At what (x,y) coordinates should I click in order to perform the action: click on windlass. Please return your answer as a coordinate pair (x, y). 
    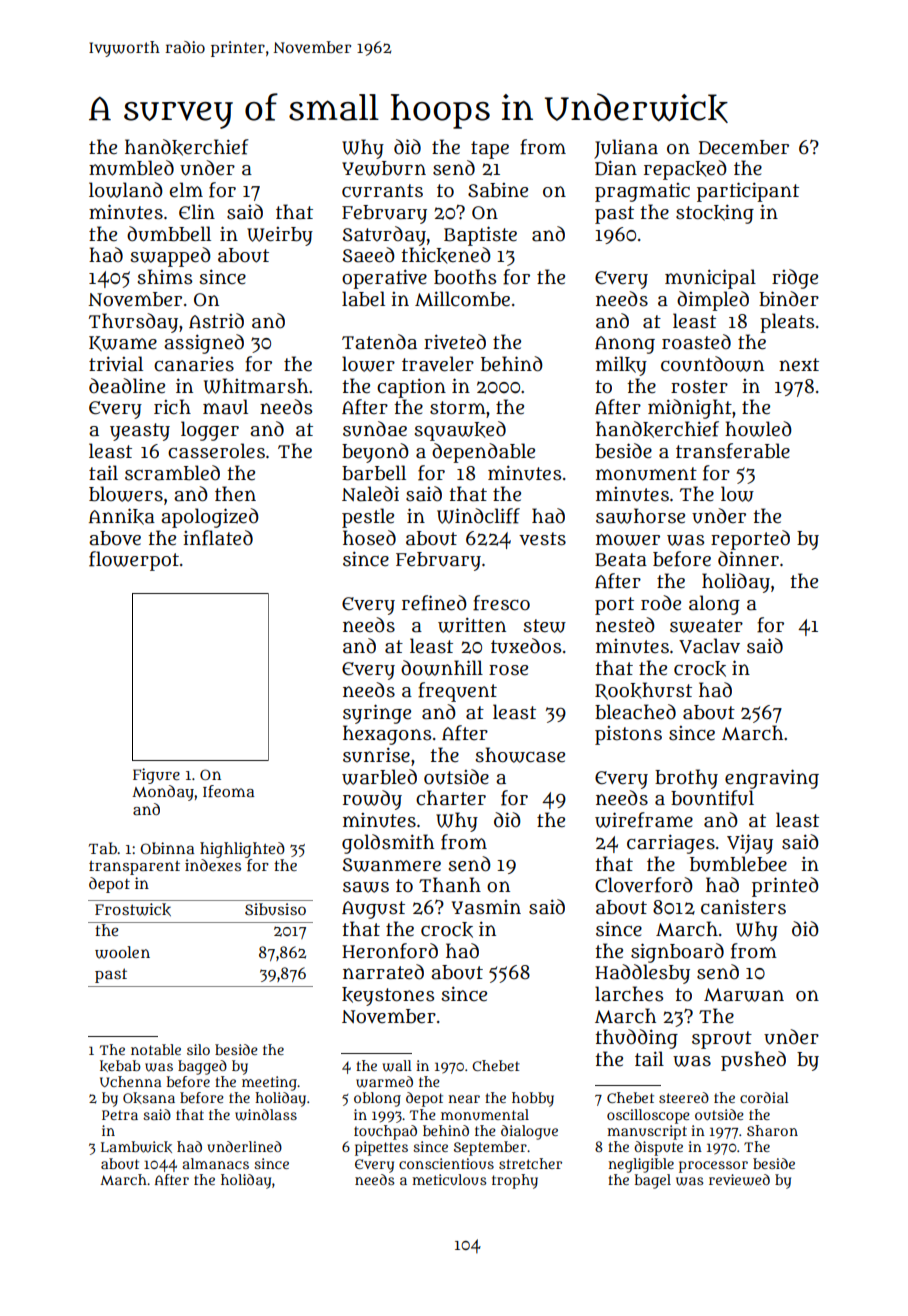
    Looking at the image, I should click on (266, 1115).
